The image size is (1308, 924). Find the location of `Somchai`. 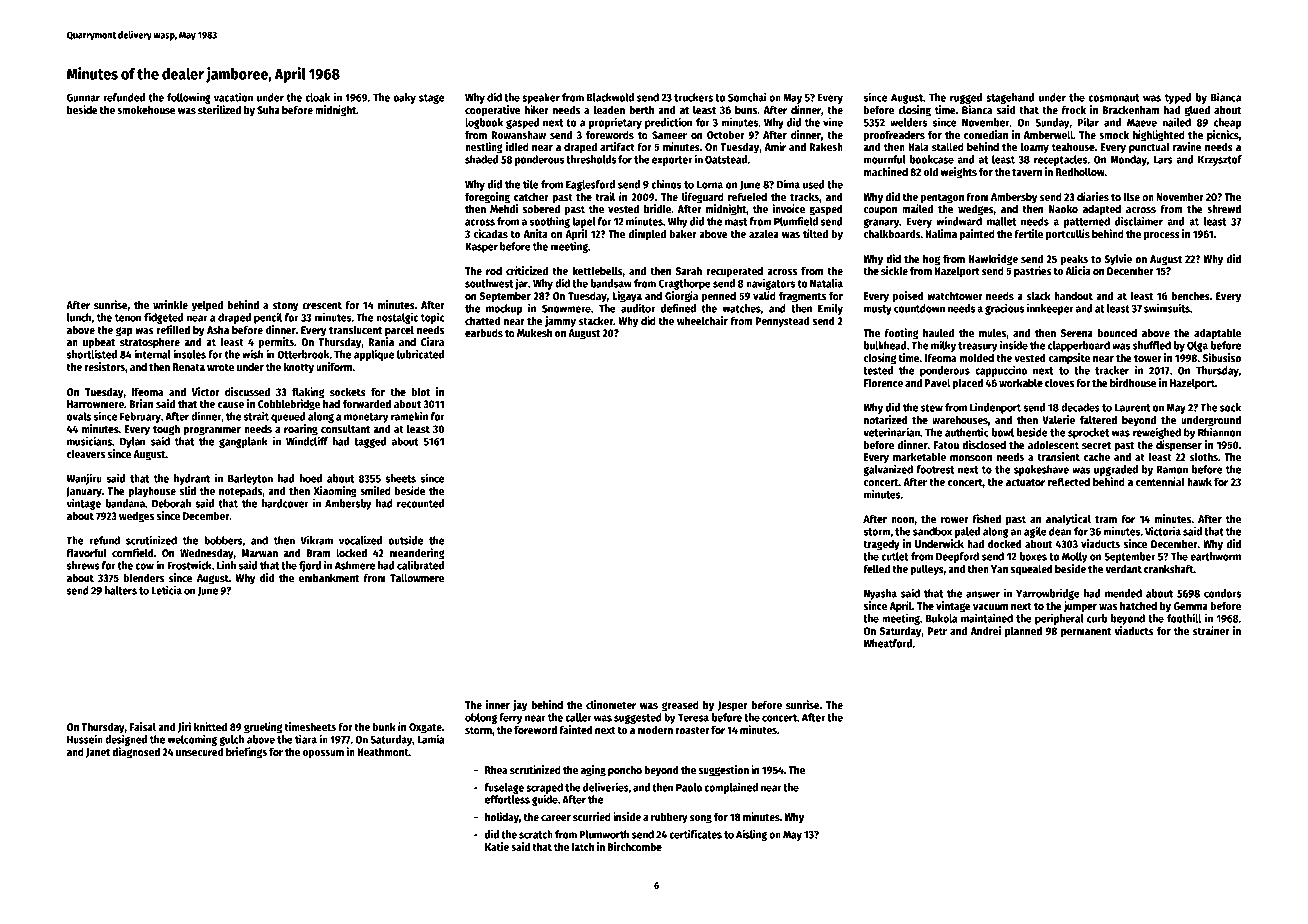

Somchai is located at coordinates (747, 97).
